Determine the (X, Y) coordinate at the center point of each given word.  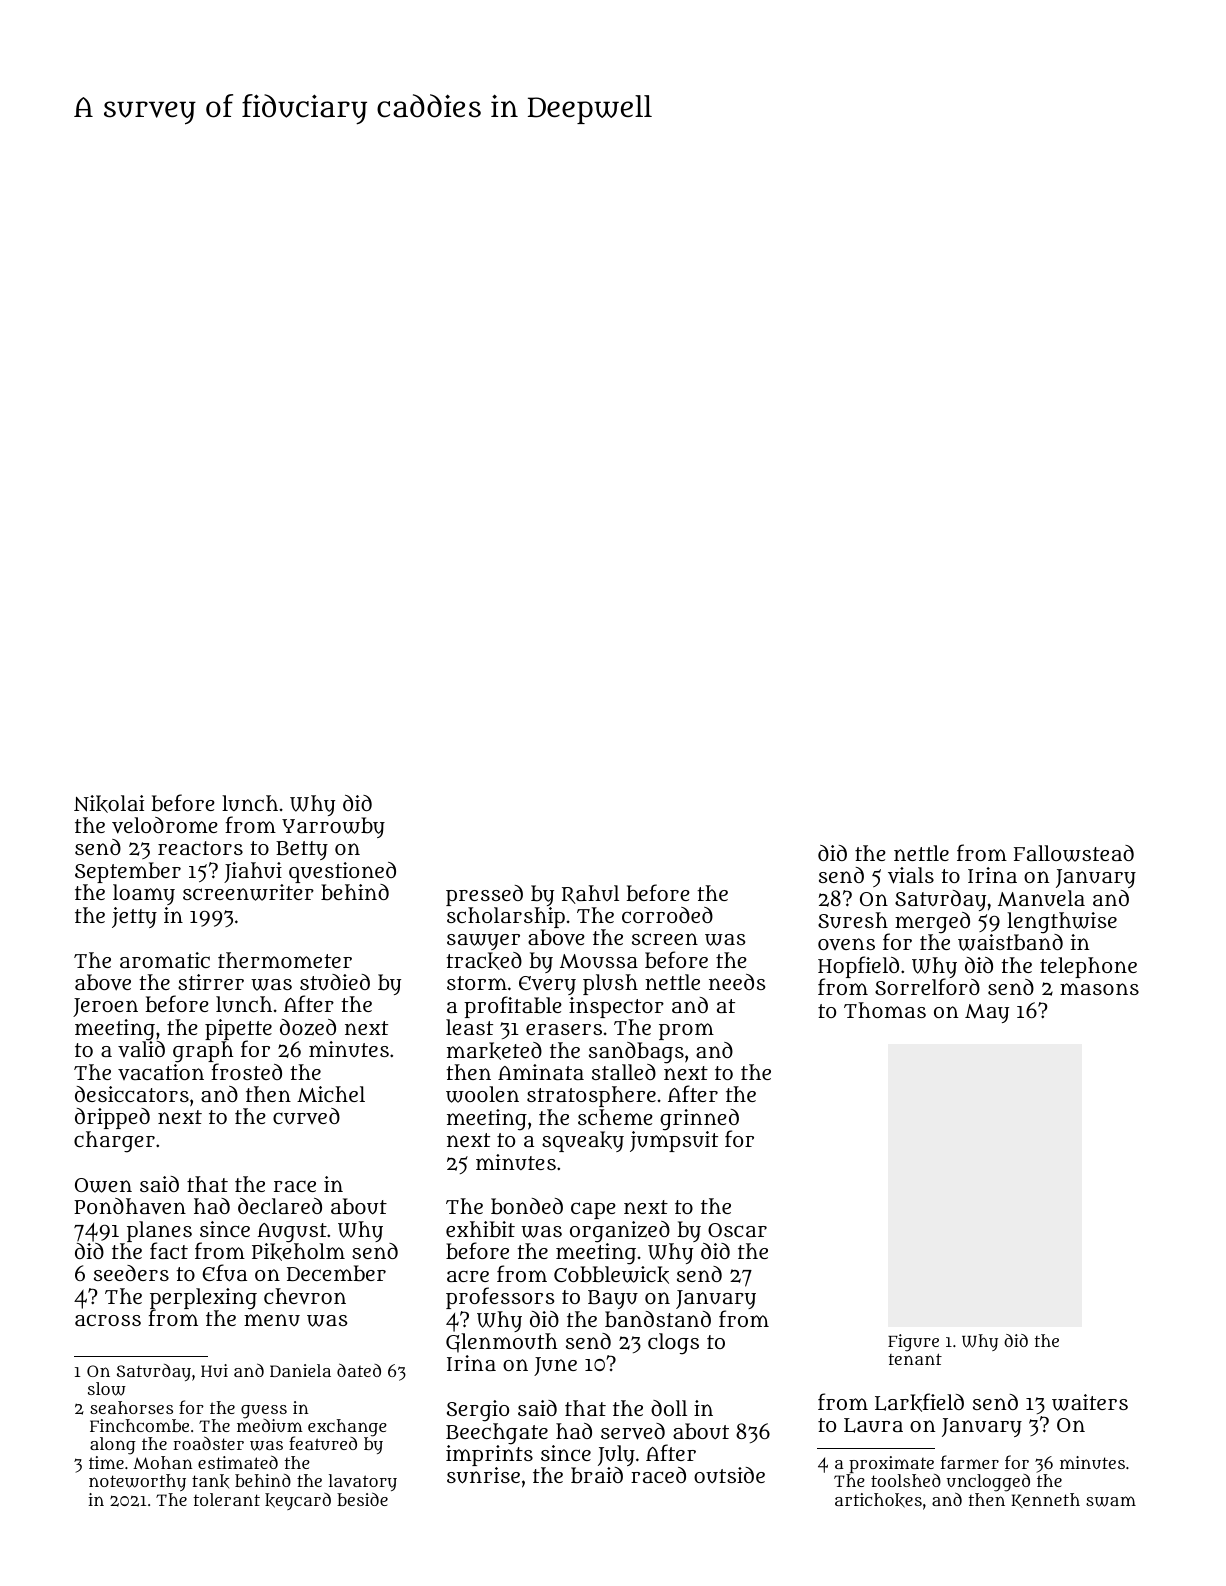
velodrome (165, 825)
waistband (1010, 942)
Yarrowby (333, 827)
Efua (224, 1273)
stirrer (211, 982)
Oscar (737, 1230)
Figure (913, 1342)
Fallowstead (1074, 853)
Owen (103, 1185)
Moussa (599, 961)
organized (620, 1232)
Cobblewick (611, 1275)
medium (270, 1425)
